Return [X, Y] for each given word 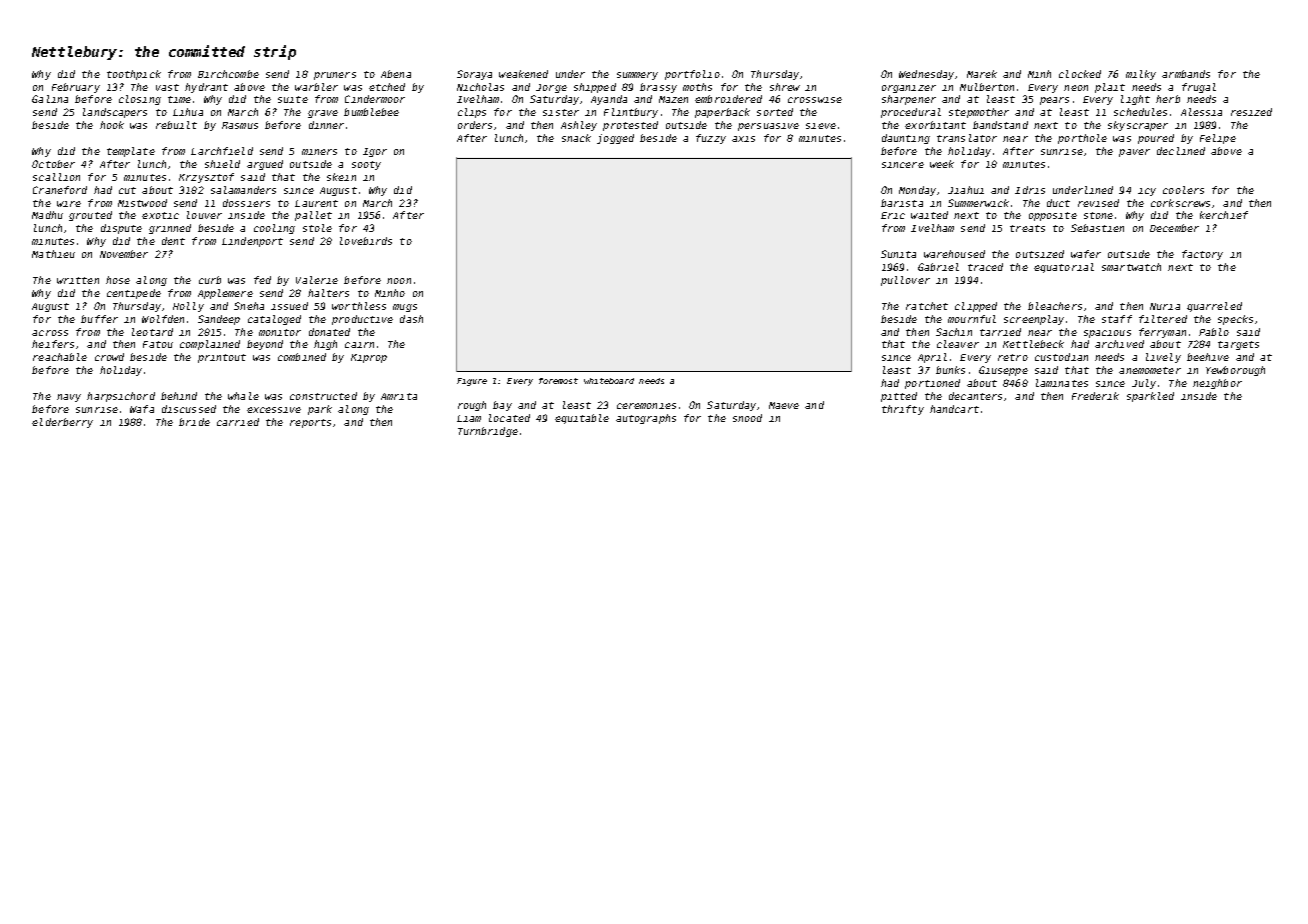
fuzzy [711, 139]
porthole [1082, 139]
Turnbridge [488, 432]
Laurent [316, 203]
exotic [160, 215]
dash [411, 319]
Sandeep [219, 320]
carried [238, 422]
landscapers [115, 113]
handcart [954, 409]
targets [1238, 345]
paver [1134, 153]
